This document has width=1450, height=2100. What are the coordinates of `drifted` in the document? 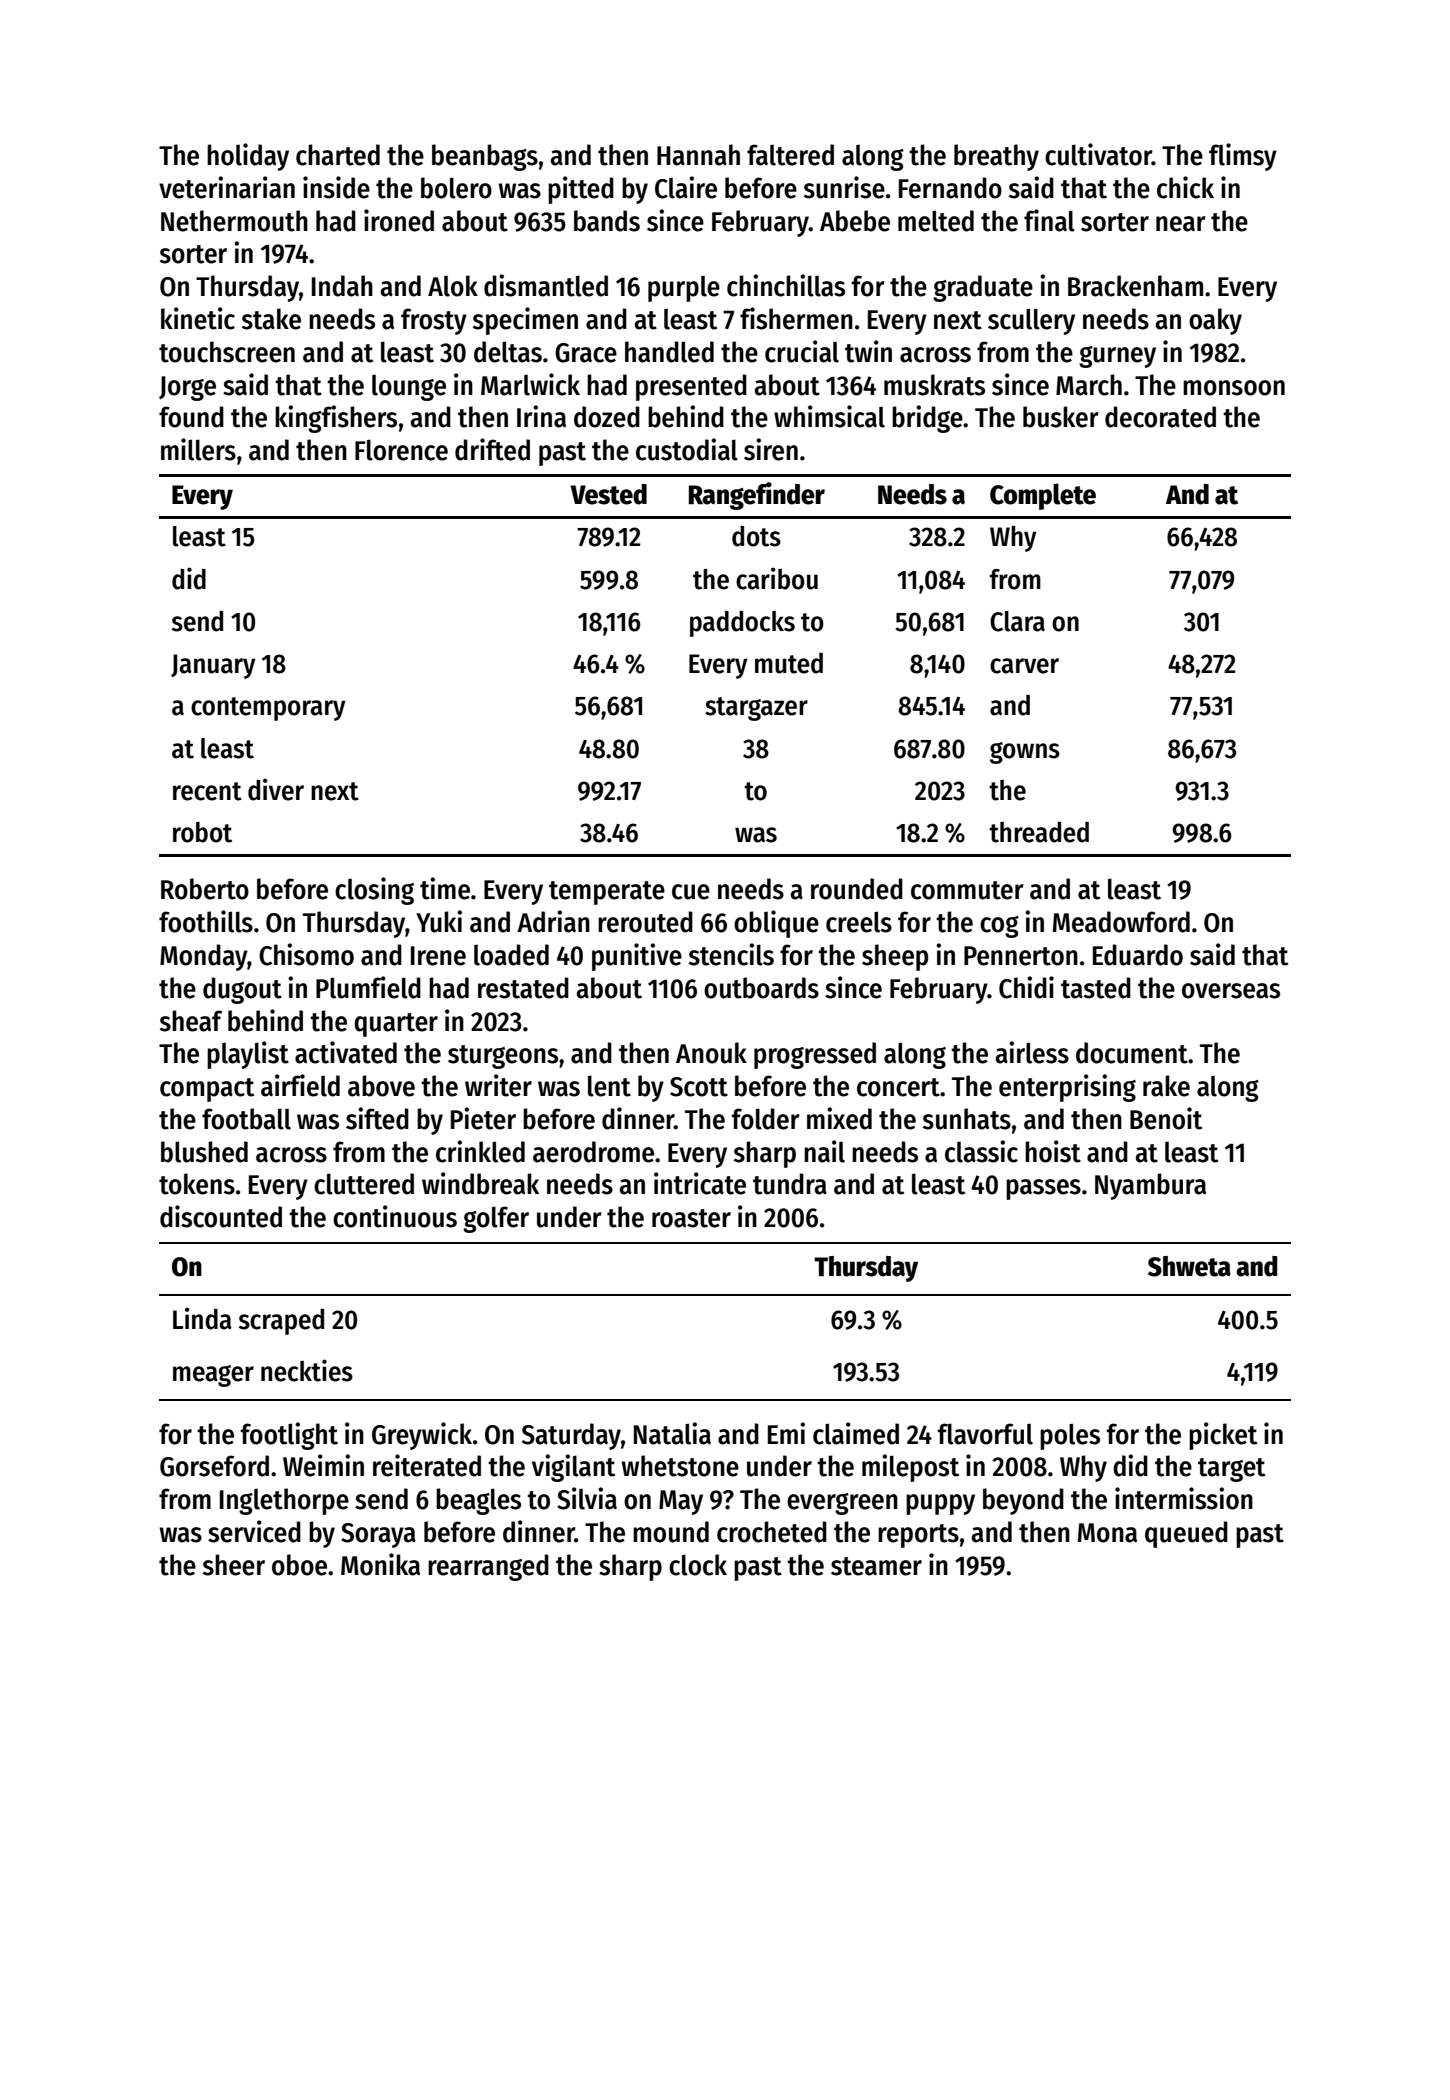 It's located at (492, 449).
